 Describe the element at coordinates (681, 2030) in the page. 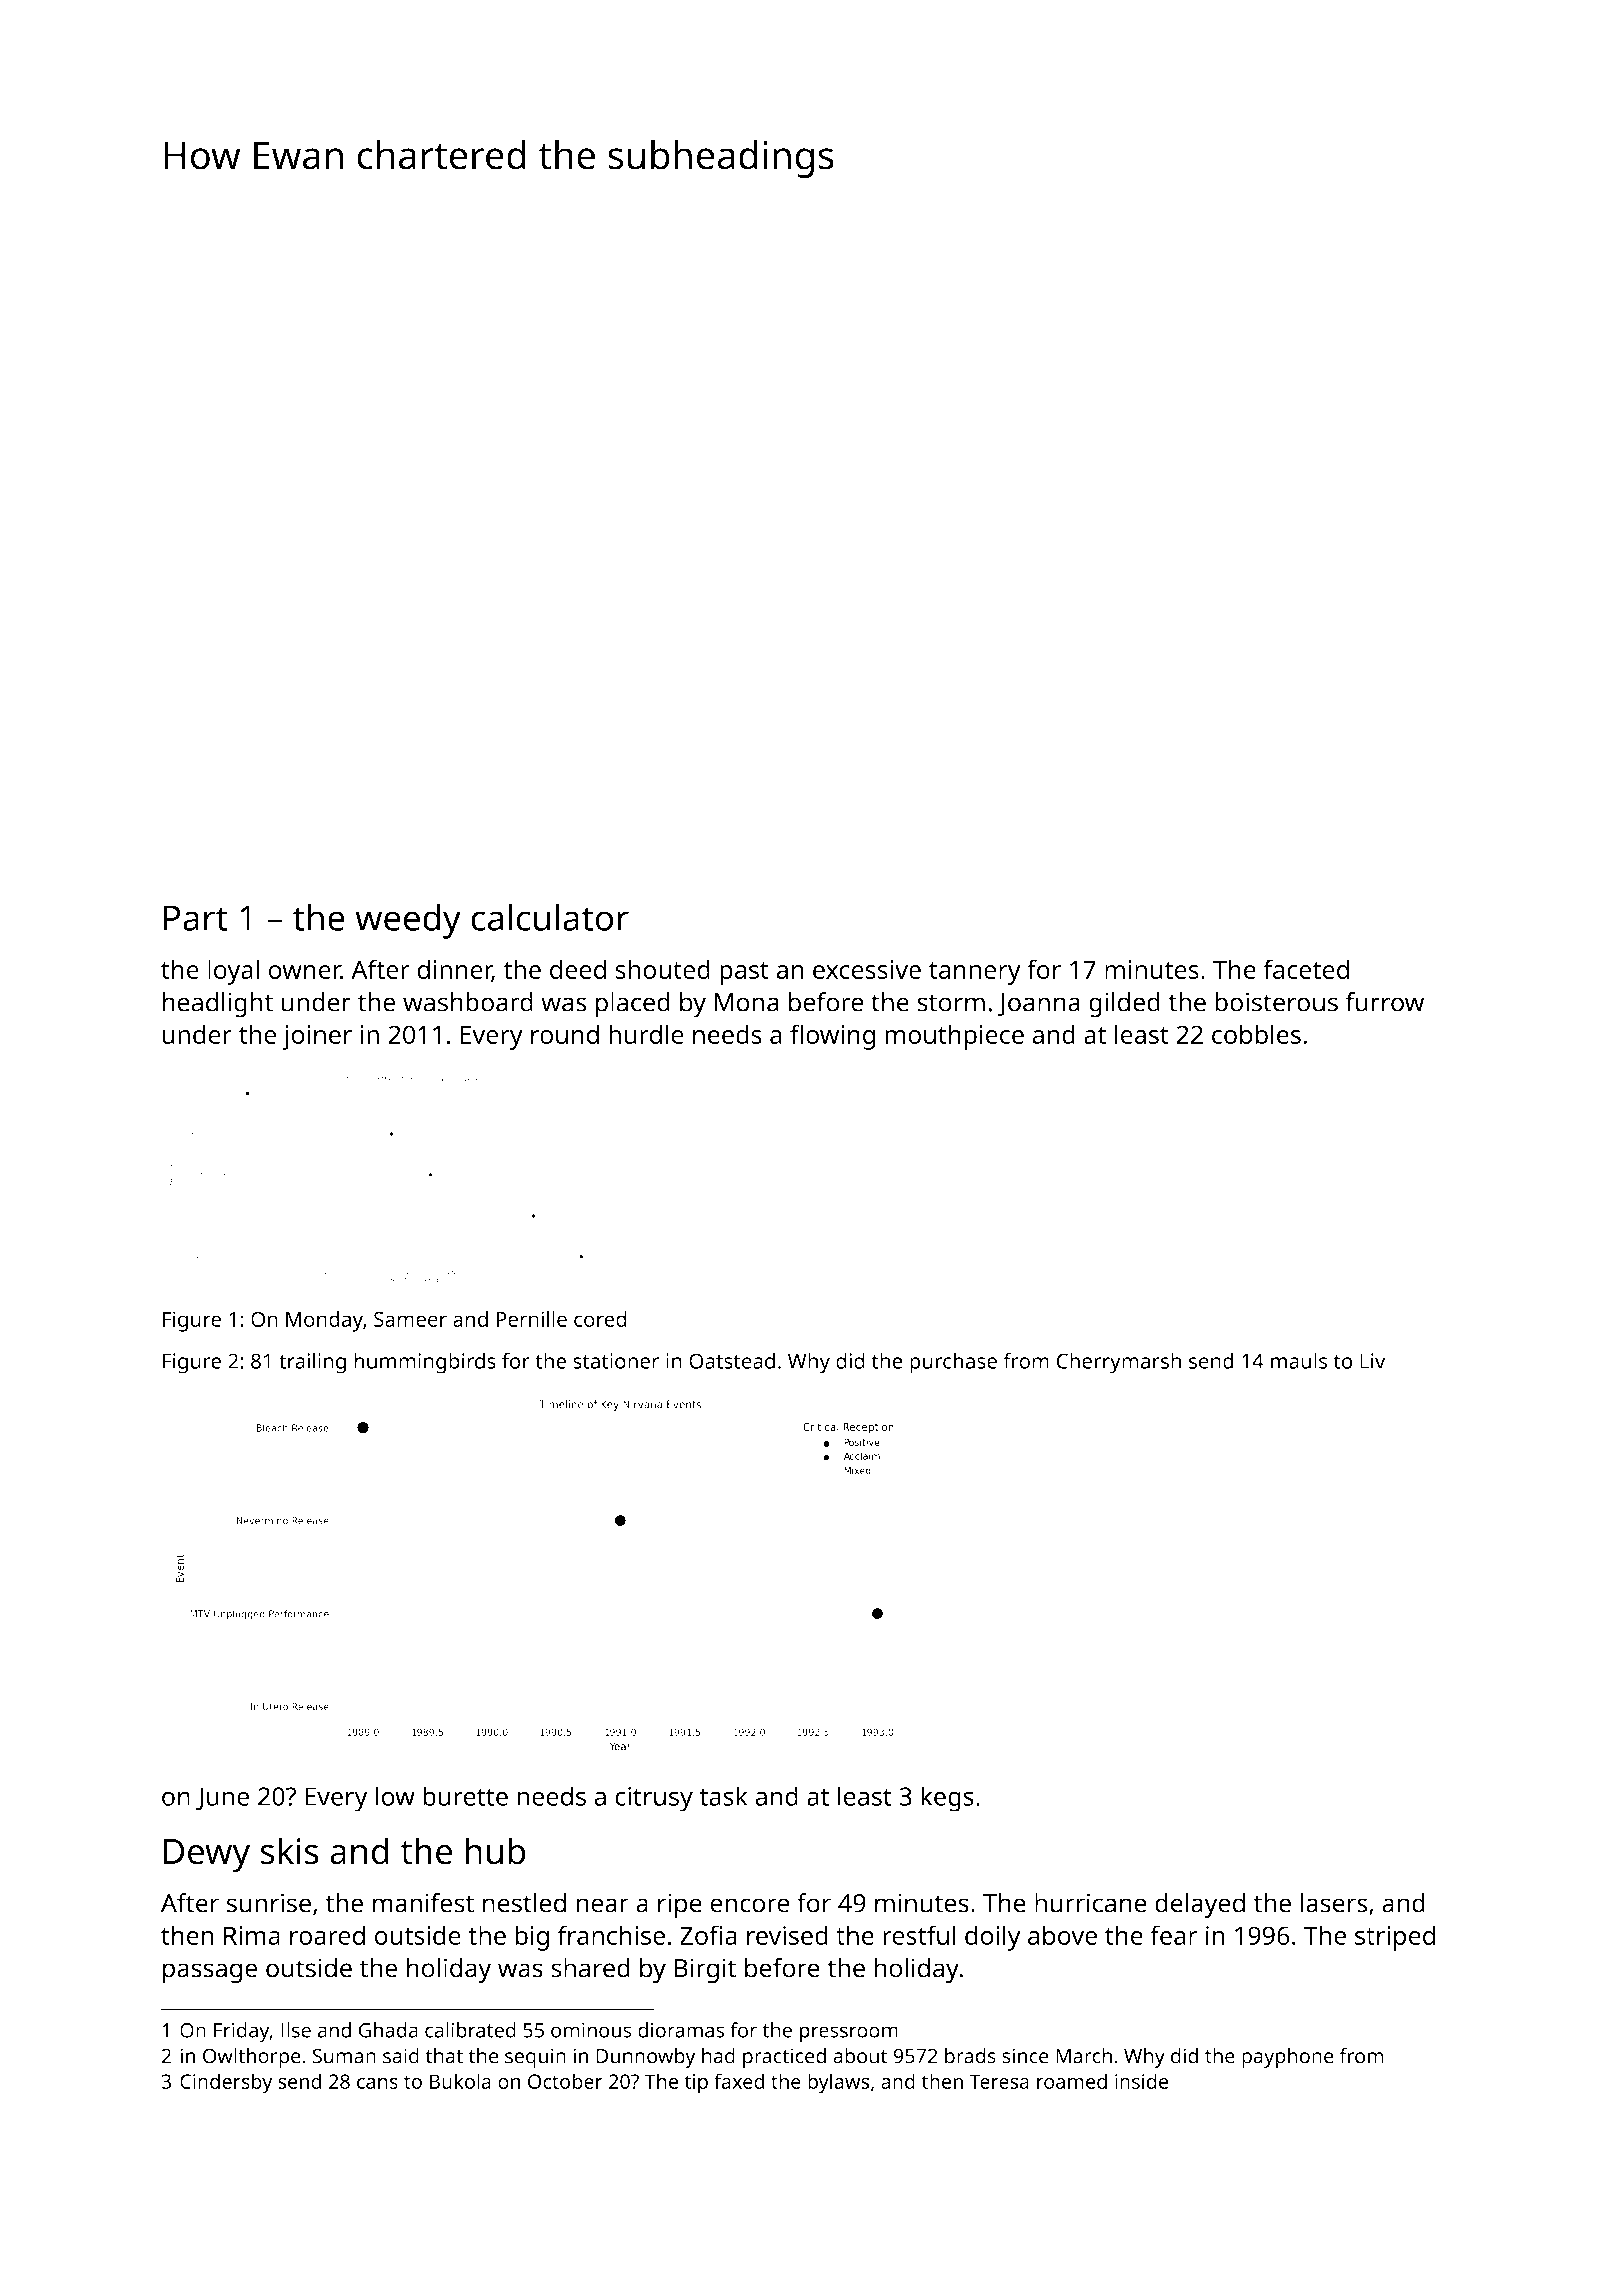

I see `dioramas` at that location.
